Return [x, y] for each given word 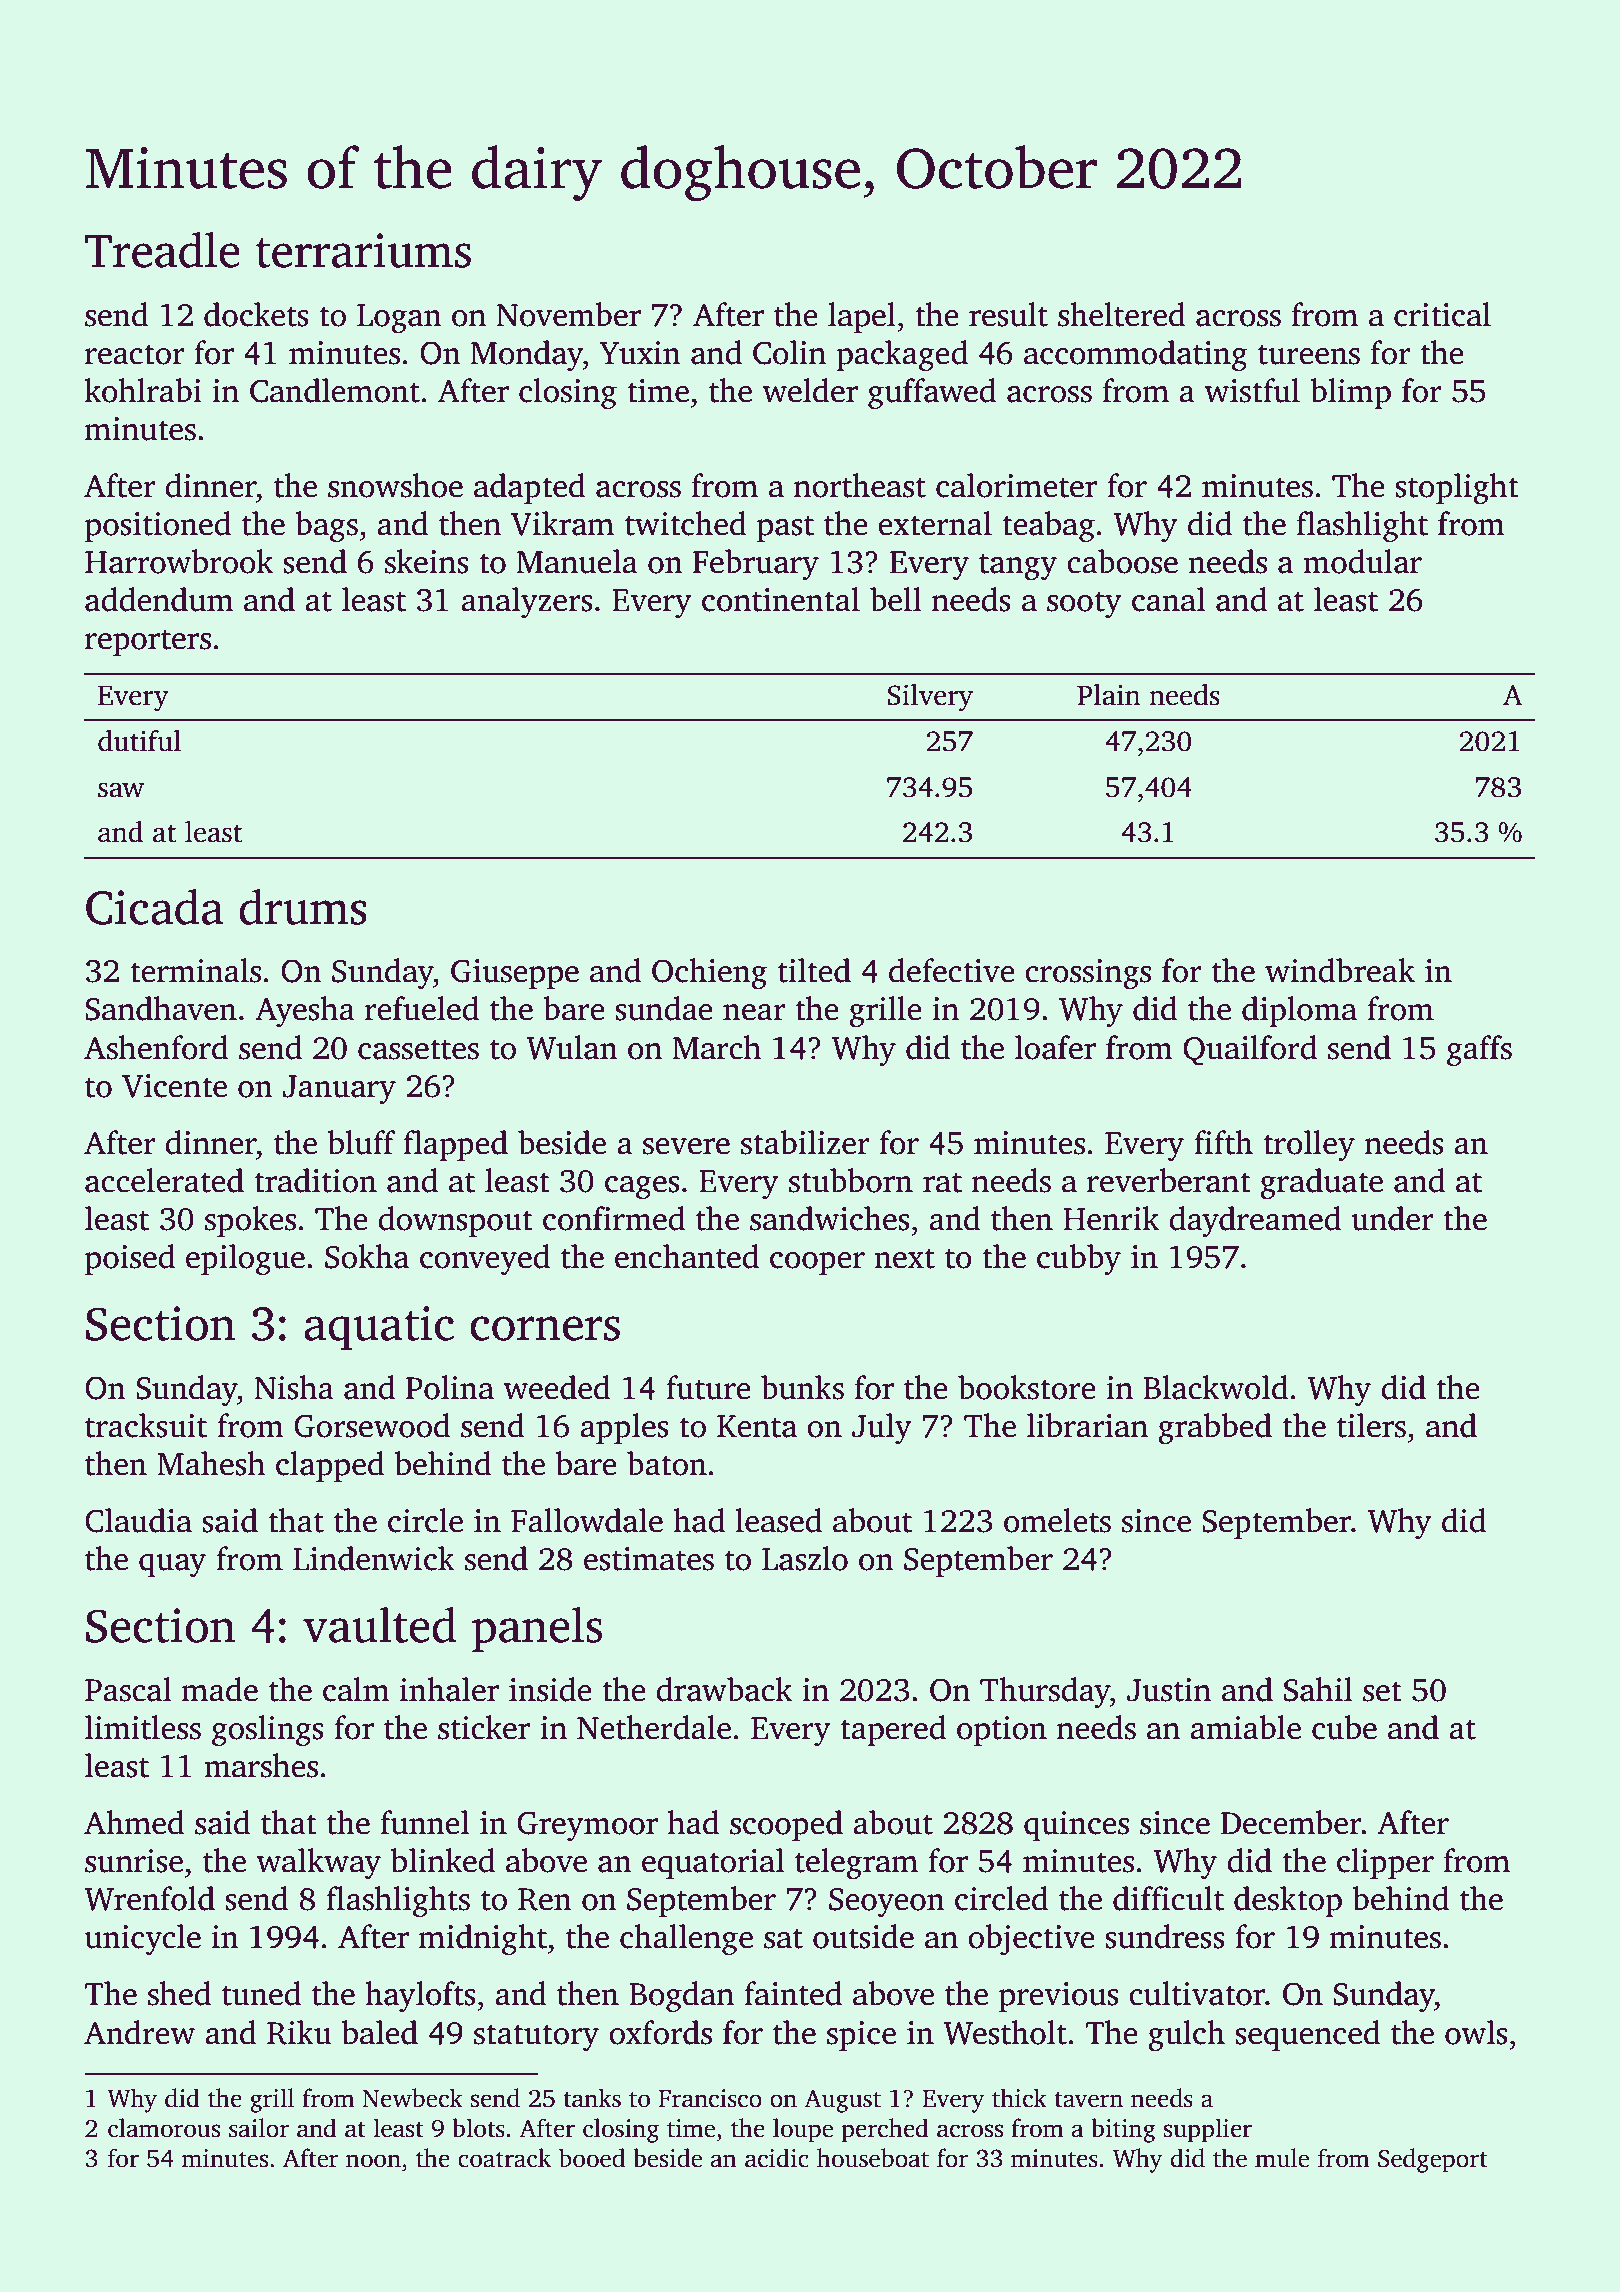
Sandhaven [161, 1008]
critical [1442, 314]
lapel [862, 317]
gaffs [1479, 1051]
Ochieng [709, 974]
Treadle [162, 250]
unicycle [143, 1940]
